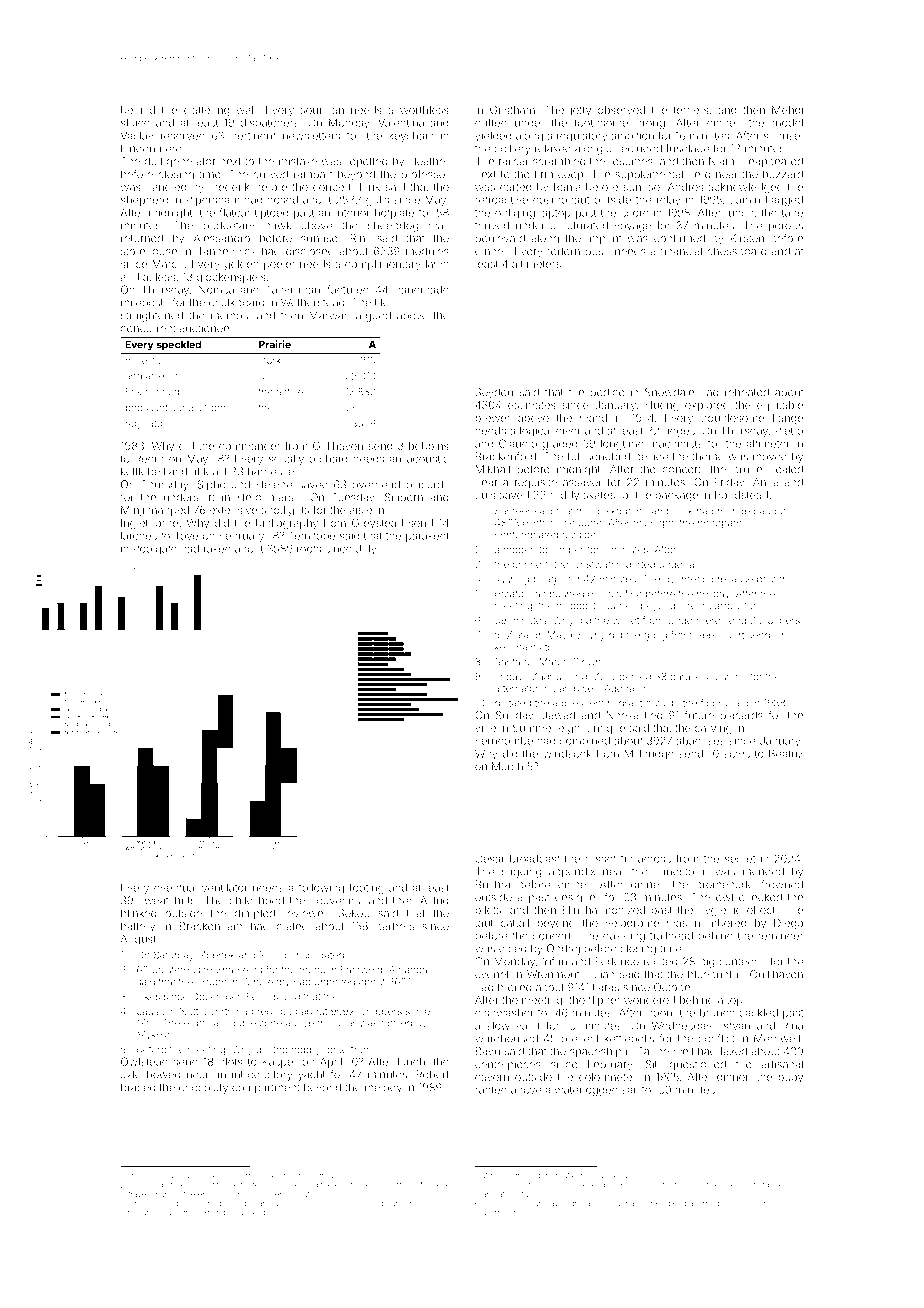 The image size is (924, 1308). I want to click on harnesses, so click(274, 471).
